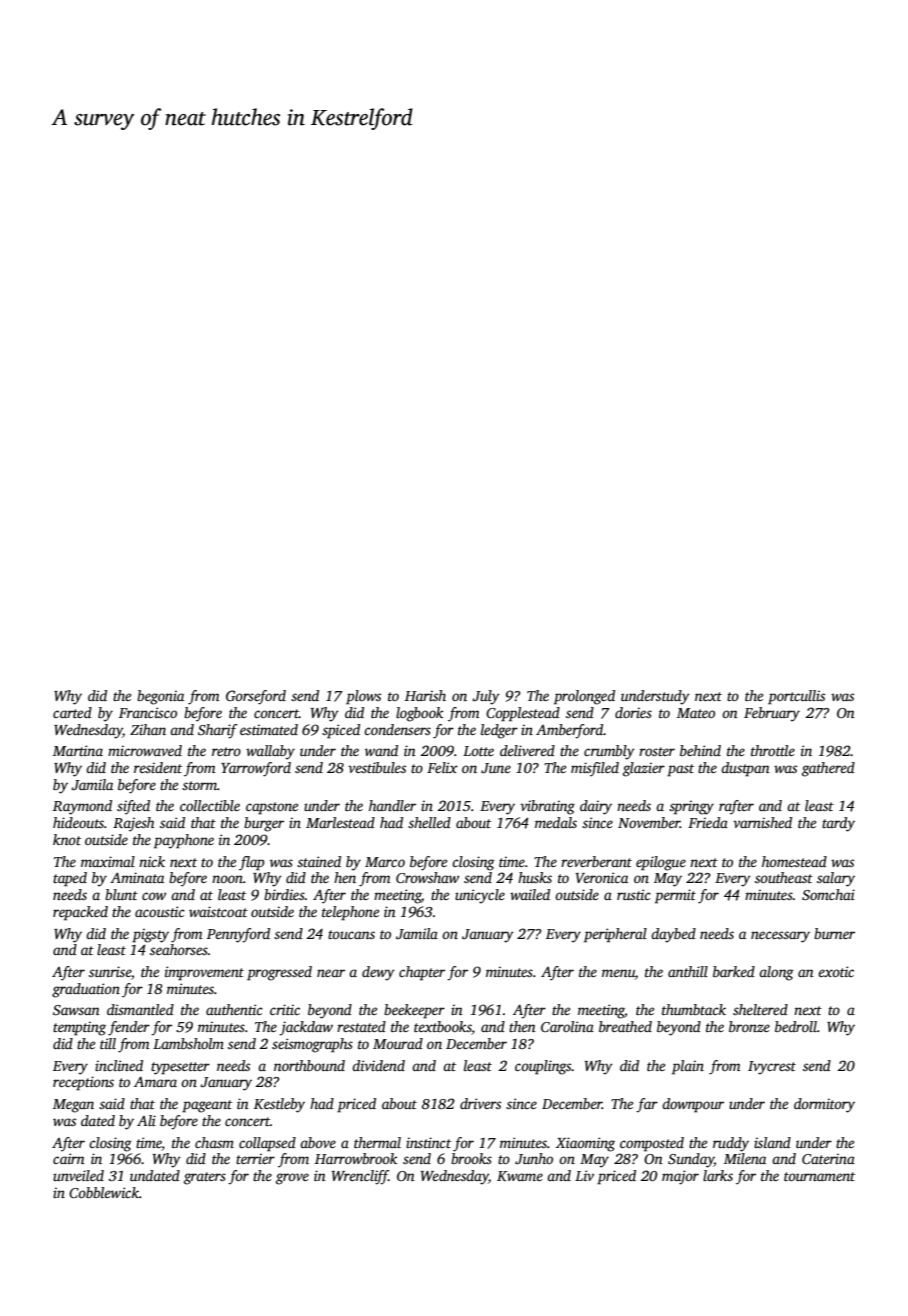 The image size is (908, 1316). I want to click on shelled, so click(429, 822).
